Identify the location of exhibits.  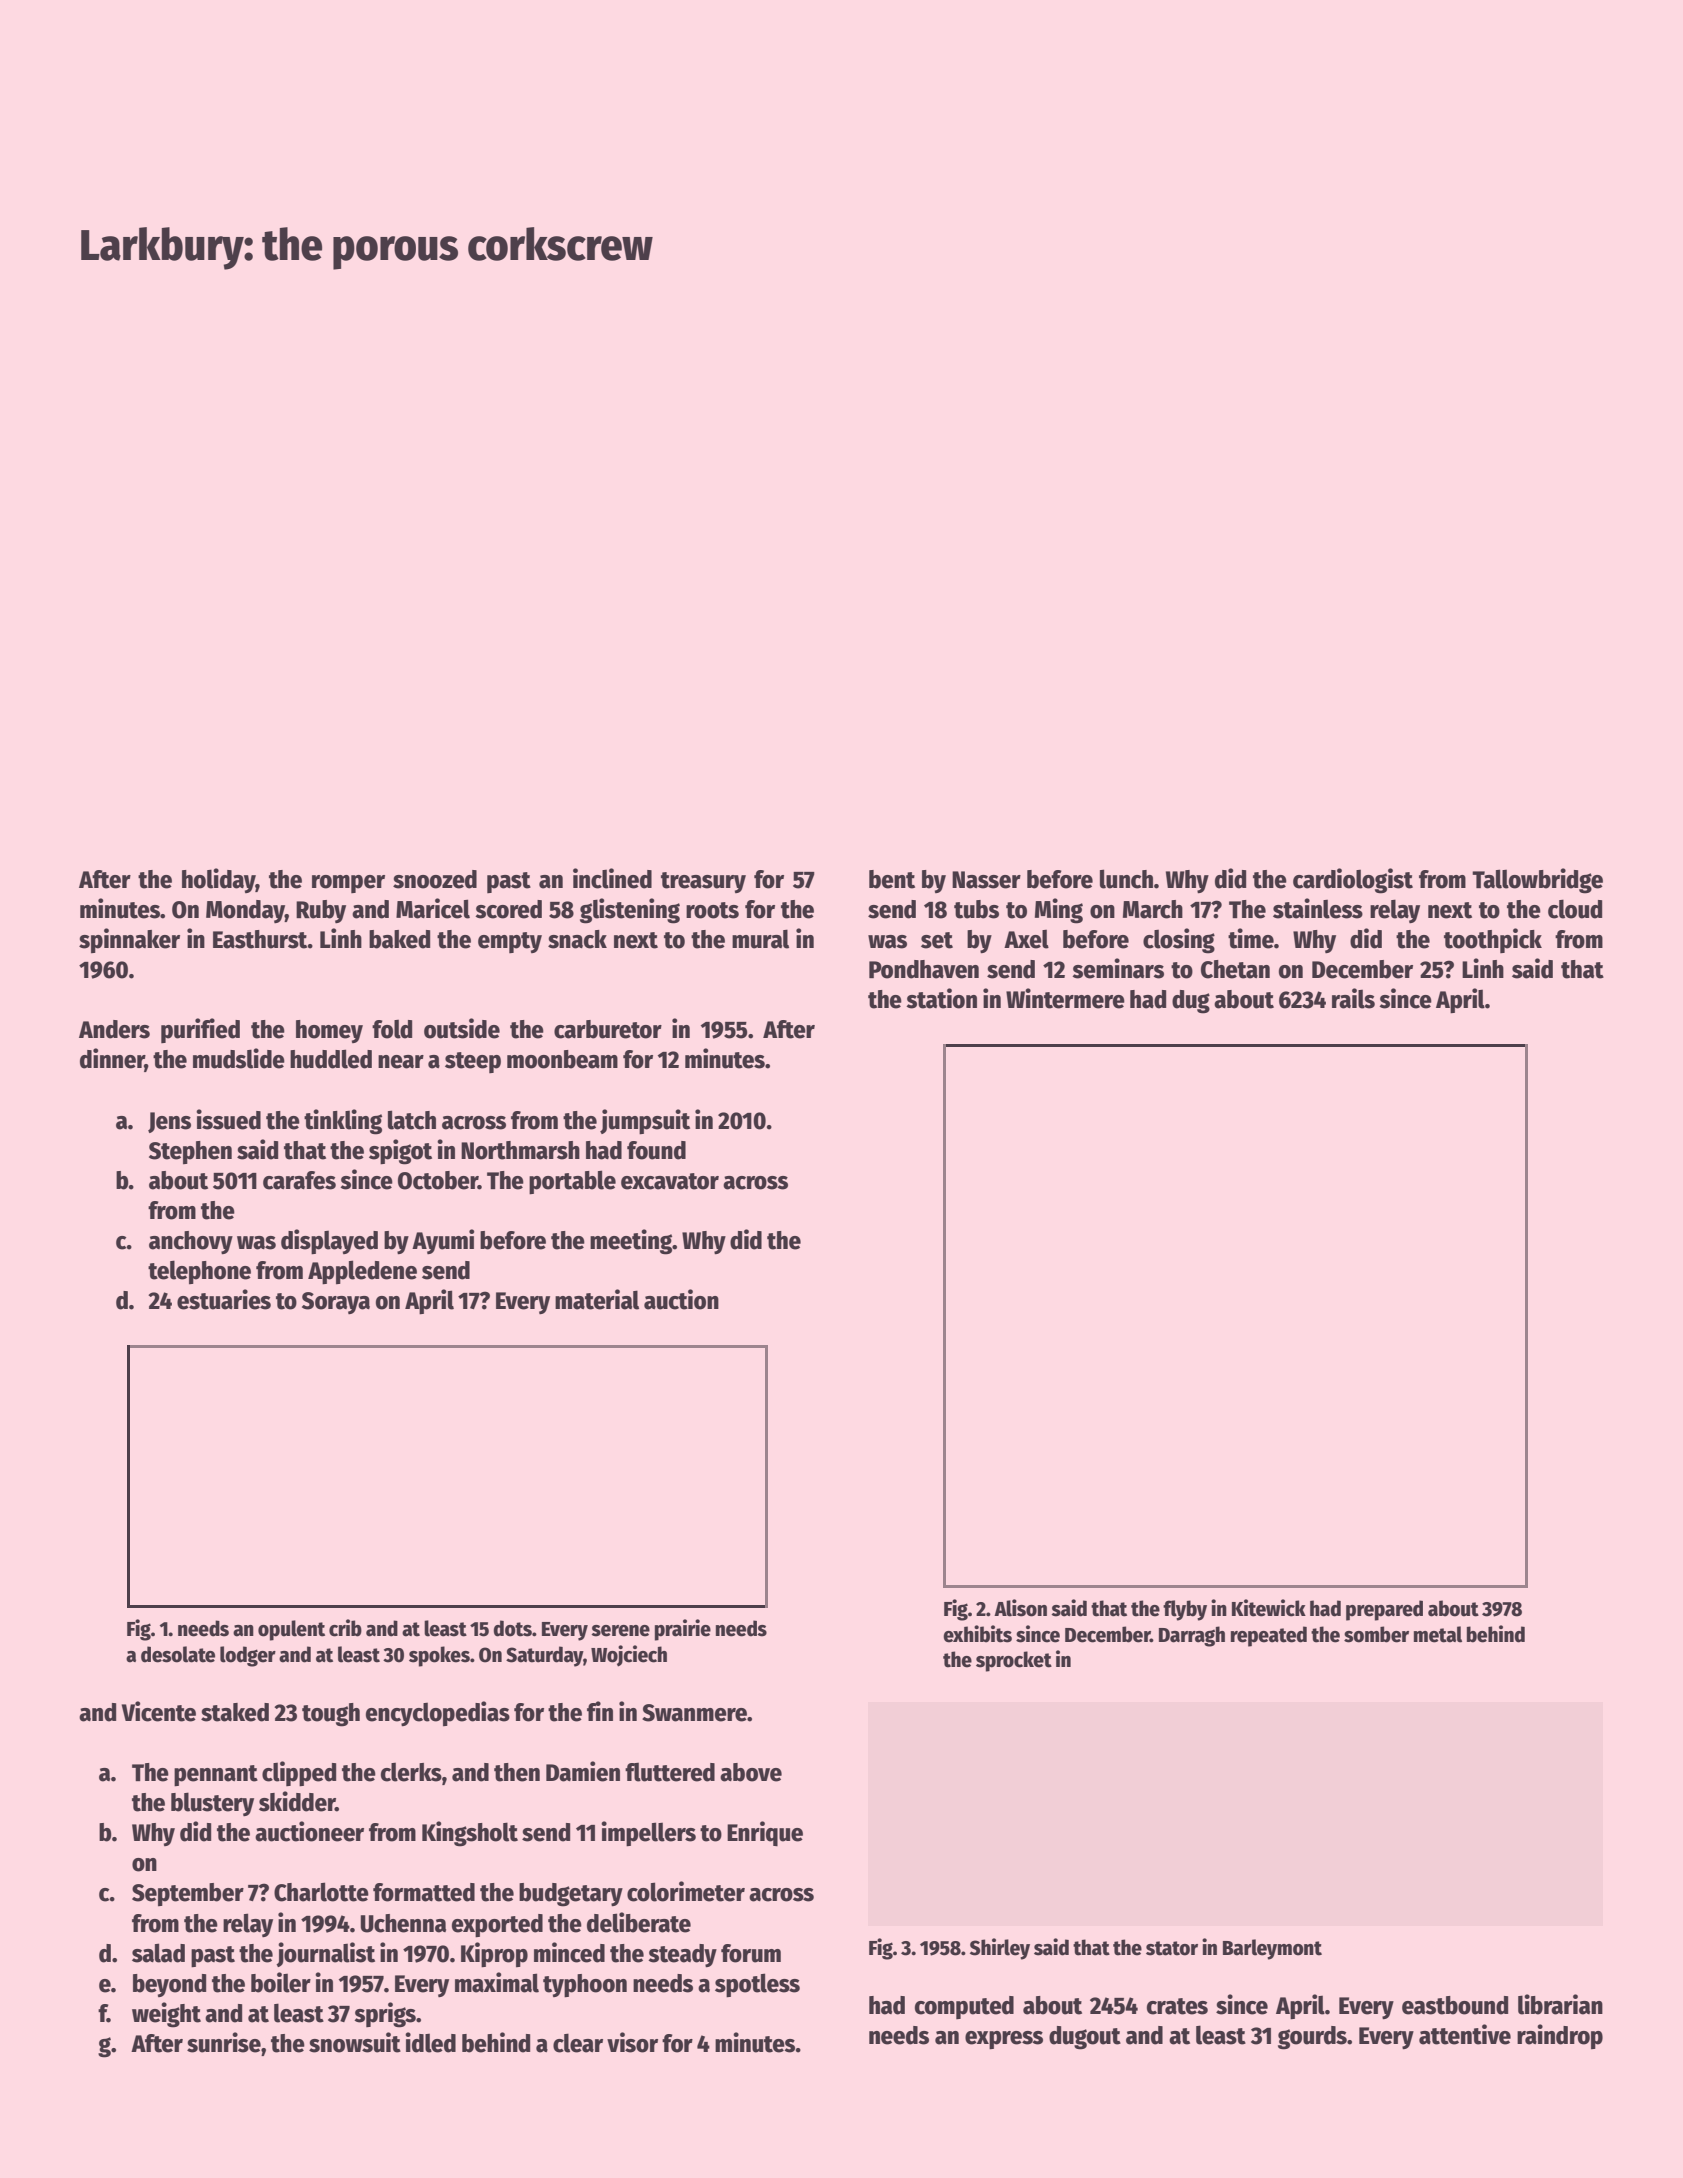
(977, 1634).
